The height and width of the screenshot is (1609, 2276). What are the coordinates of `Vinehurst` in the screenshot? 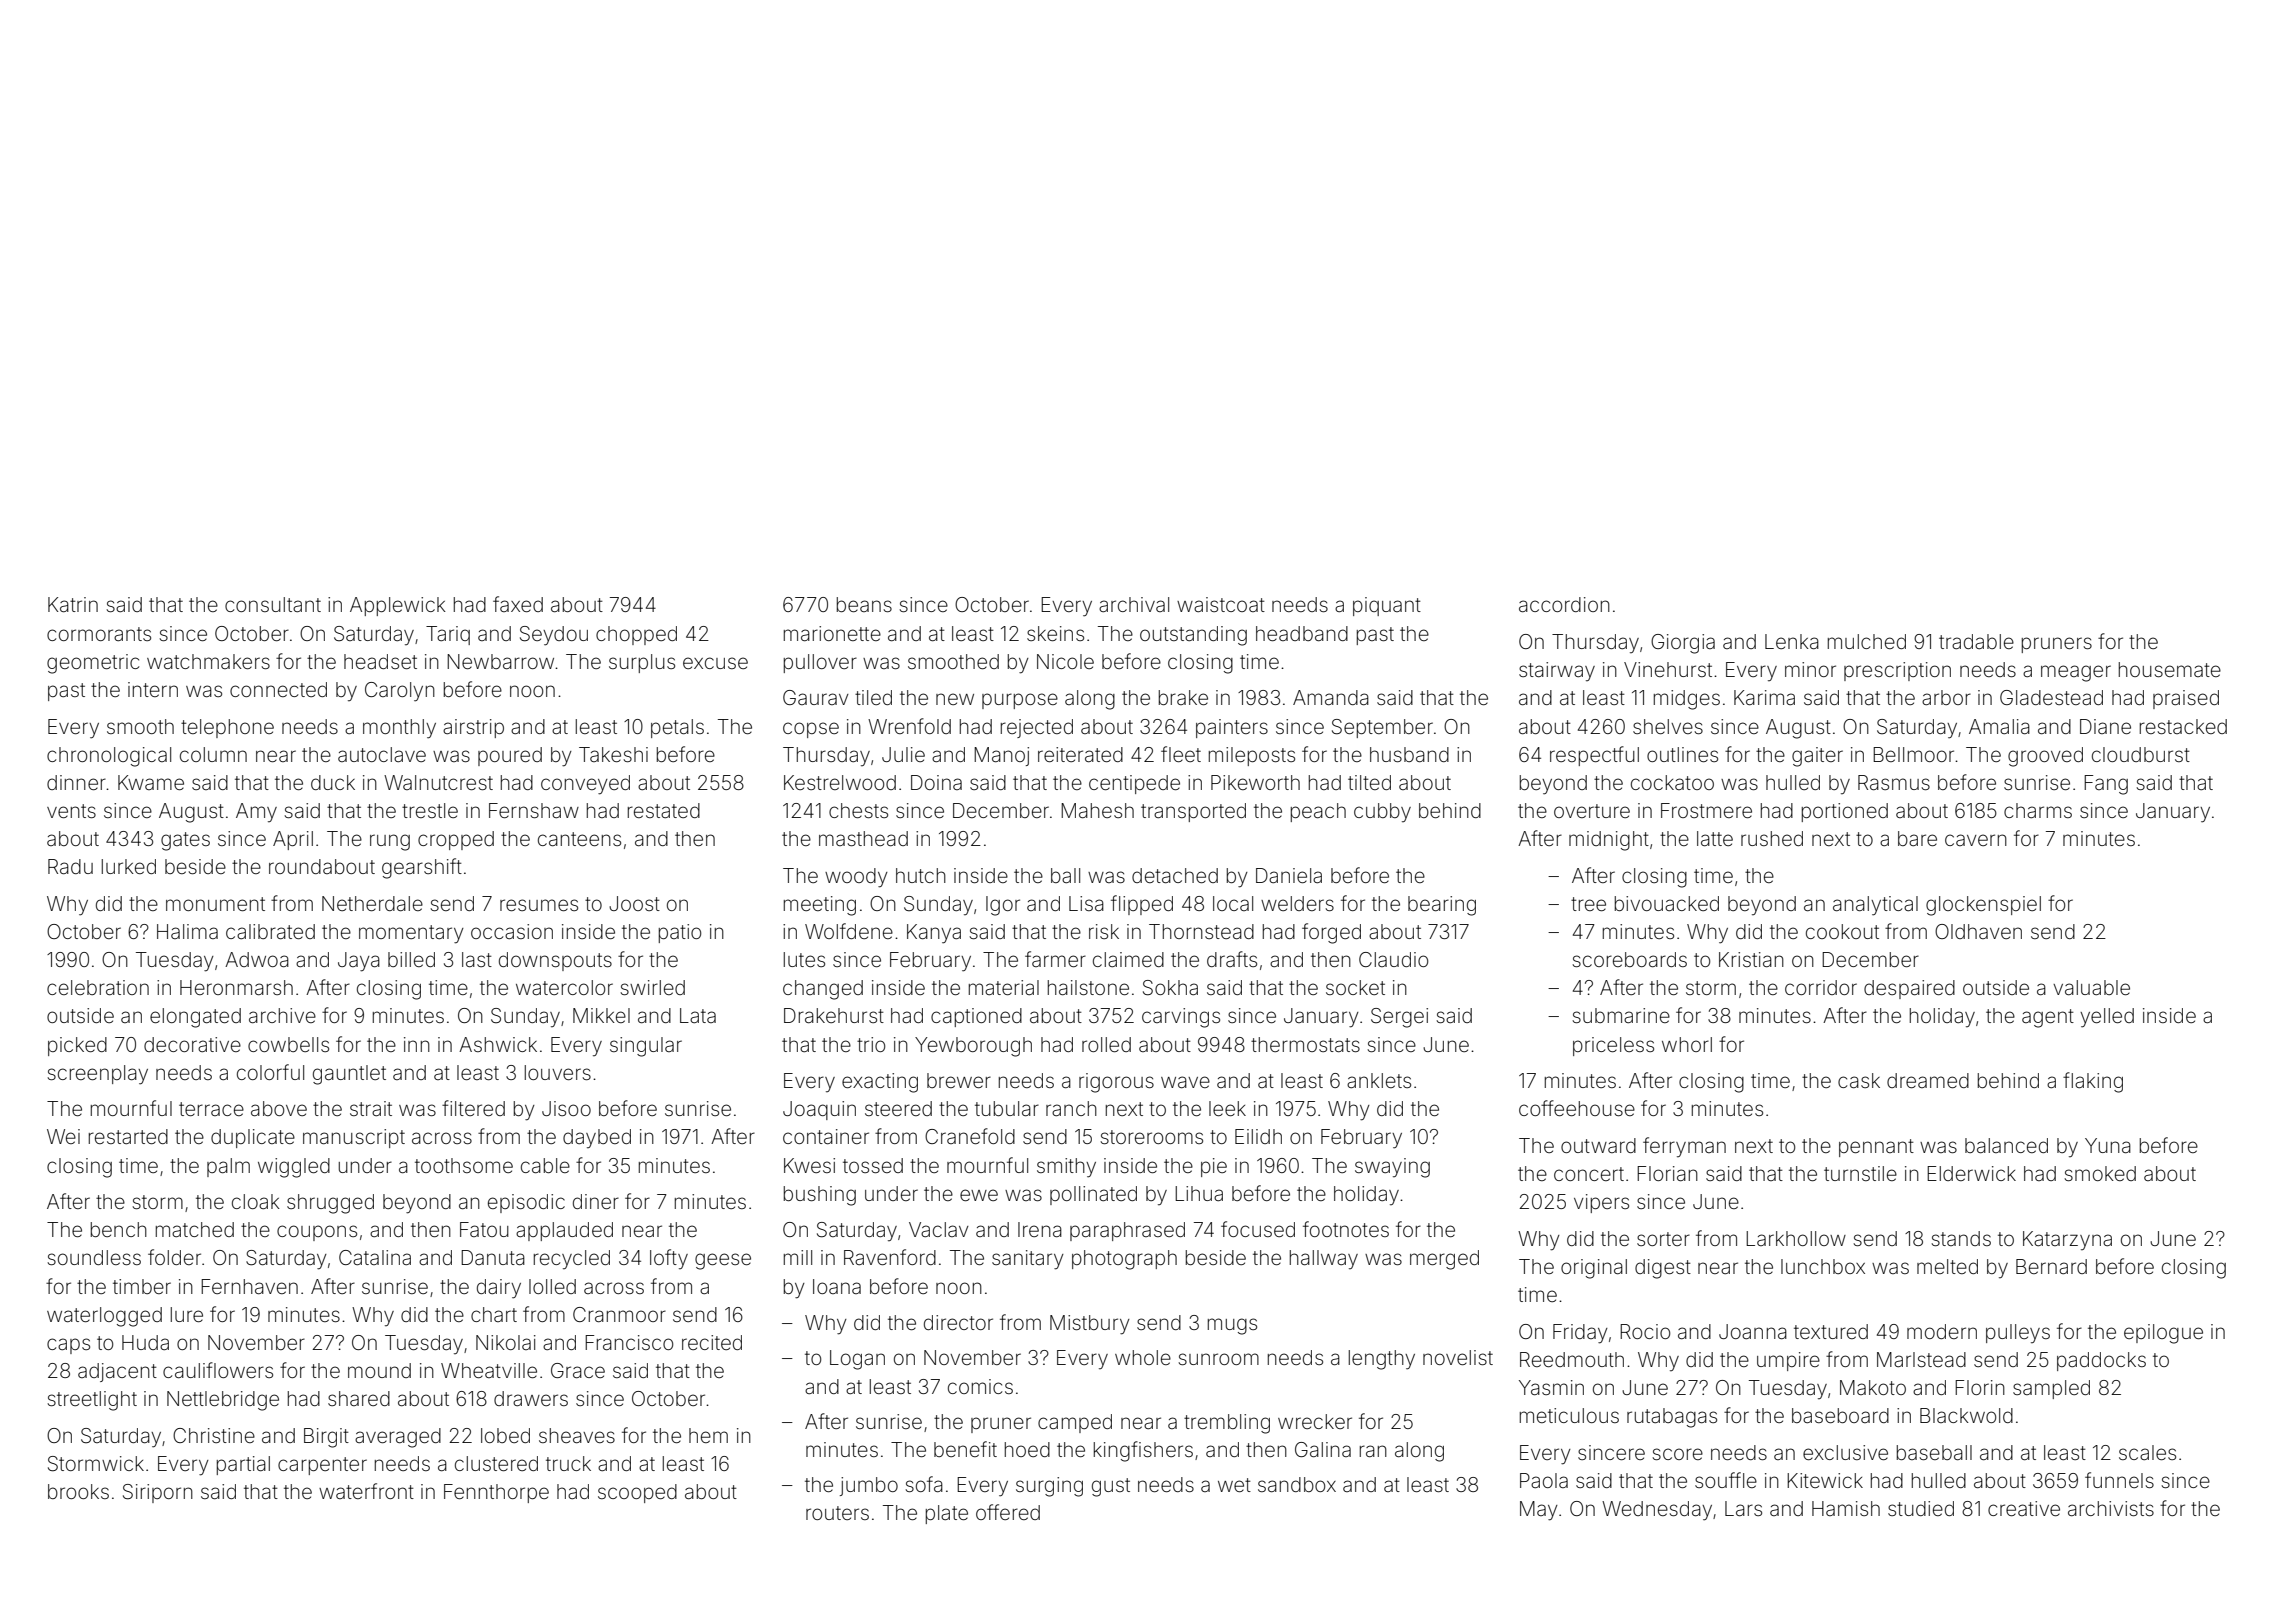 It's located at (1668, 669).
